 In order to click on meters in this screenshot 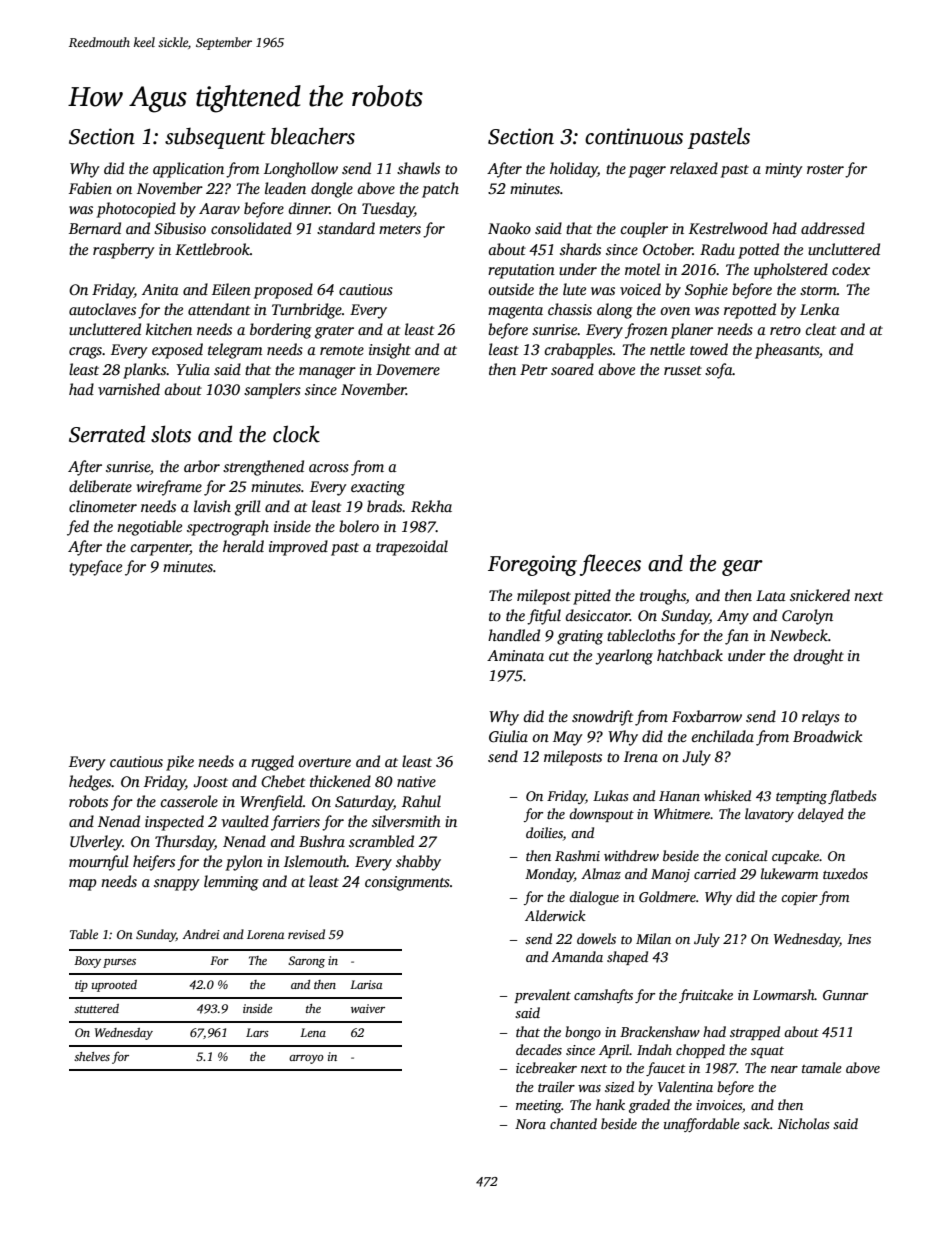, I will do `click(400, 229)`.
